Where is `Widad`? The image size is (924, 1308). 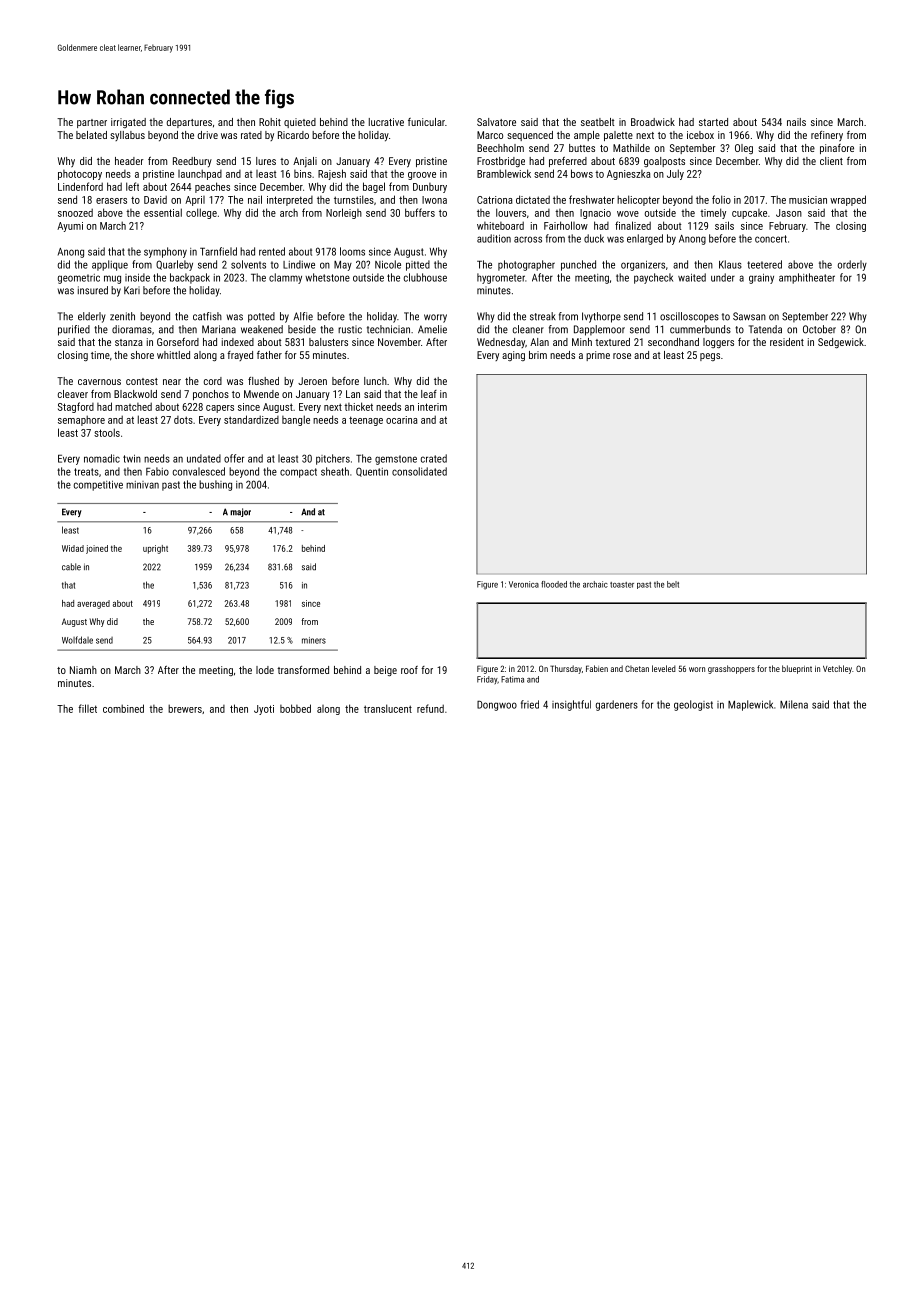
Widad is located at coordinates (73, 548).
